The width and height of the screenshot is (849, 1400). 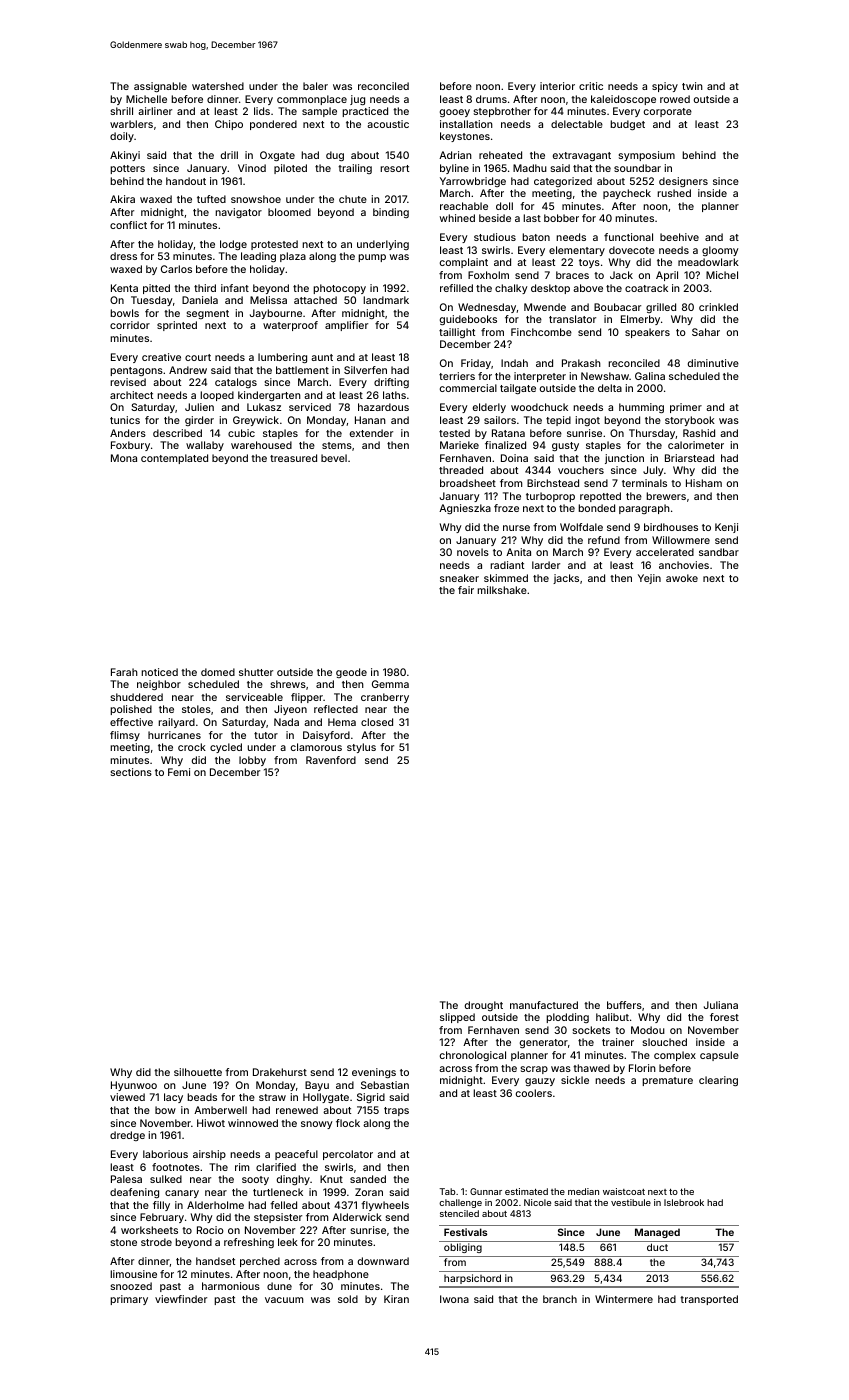 I want to click on capsule, so click(x=719, y=1056).
